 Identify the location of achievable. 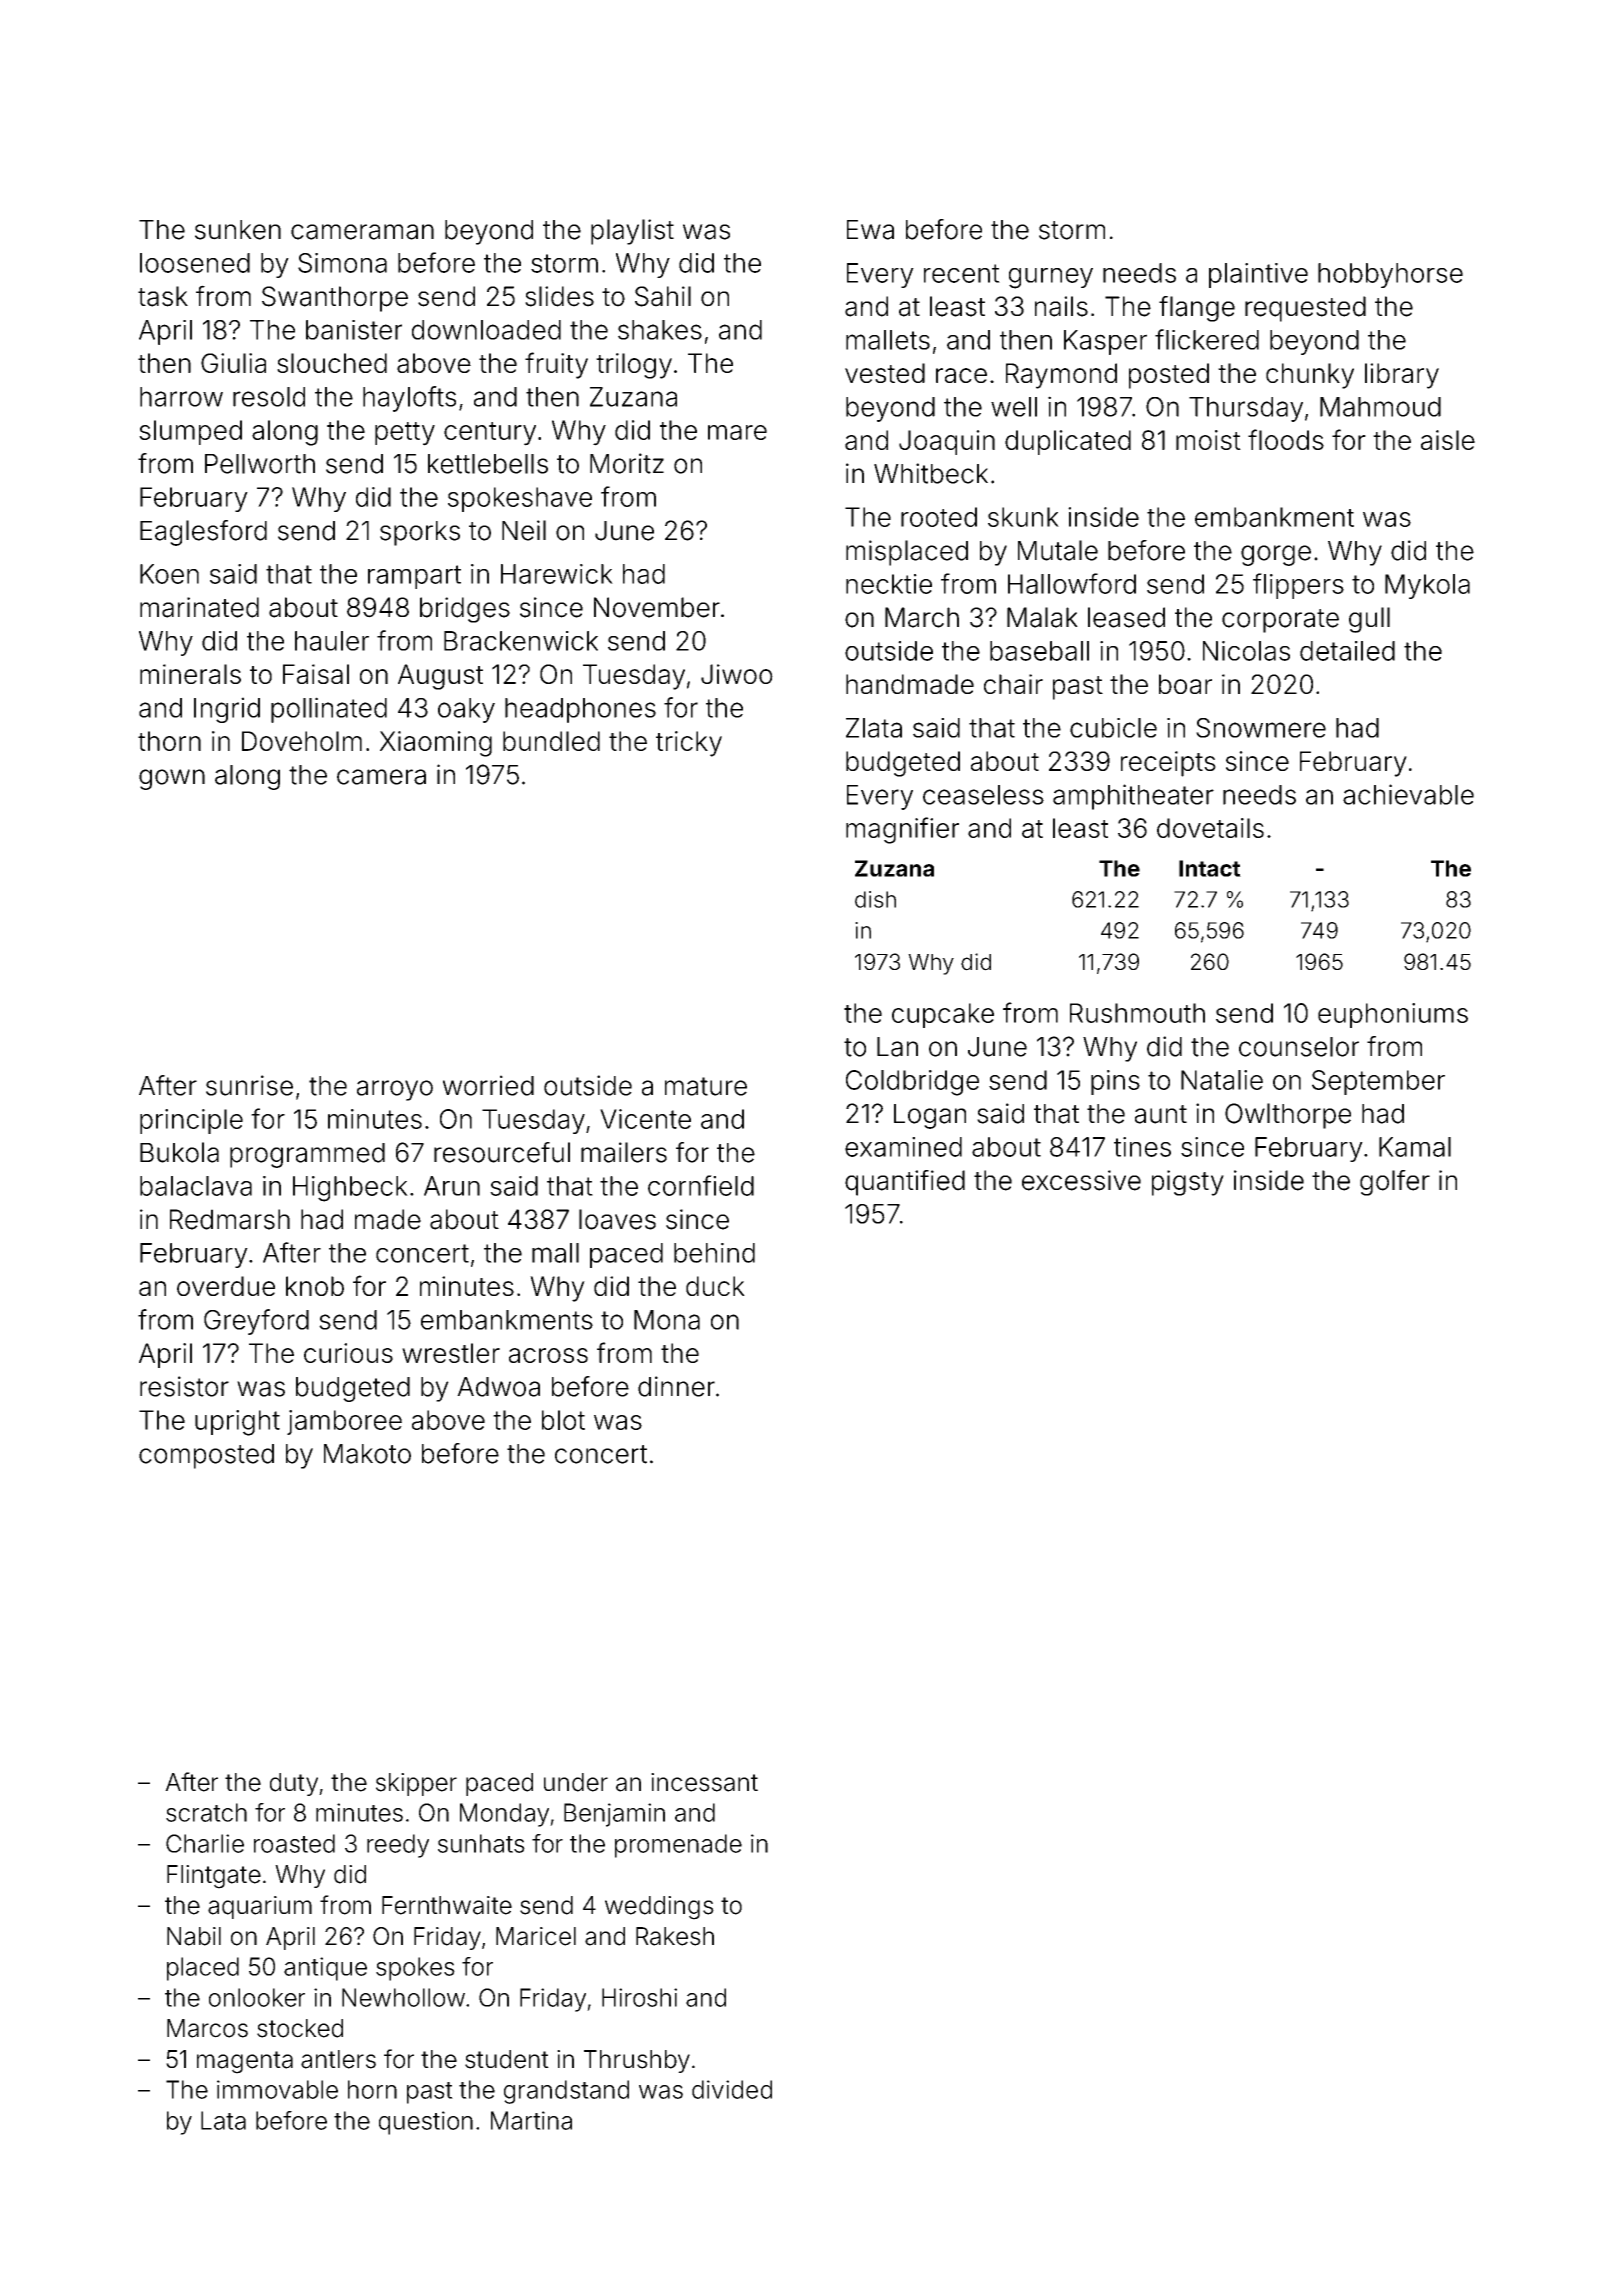
(1408, 794).
